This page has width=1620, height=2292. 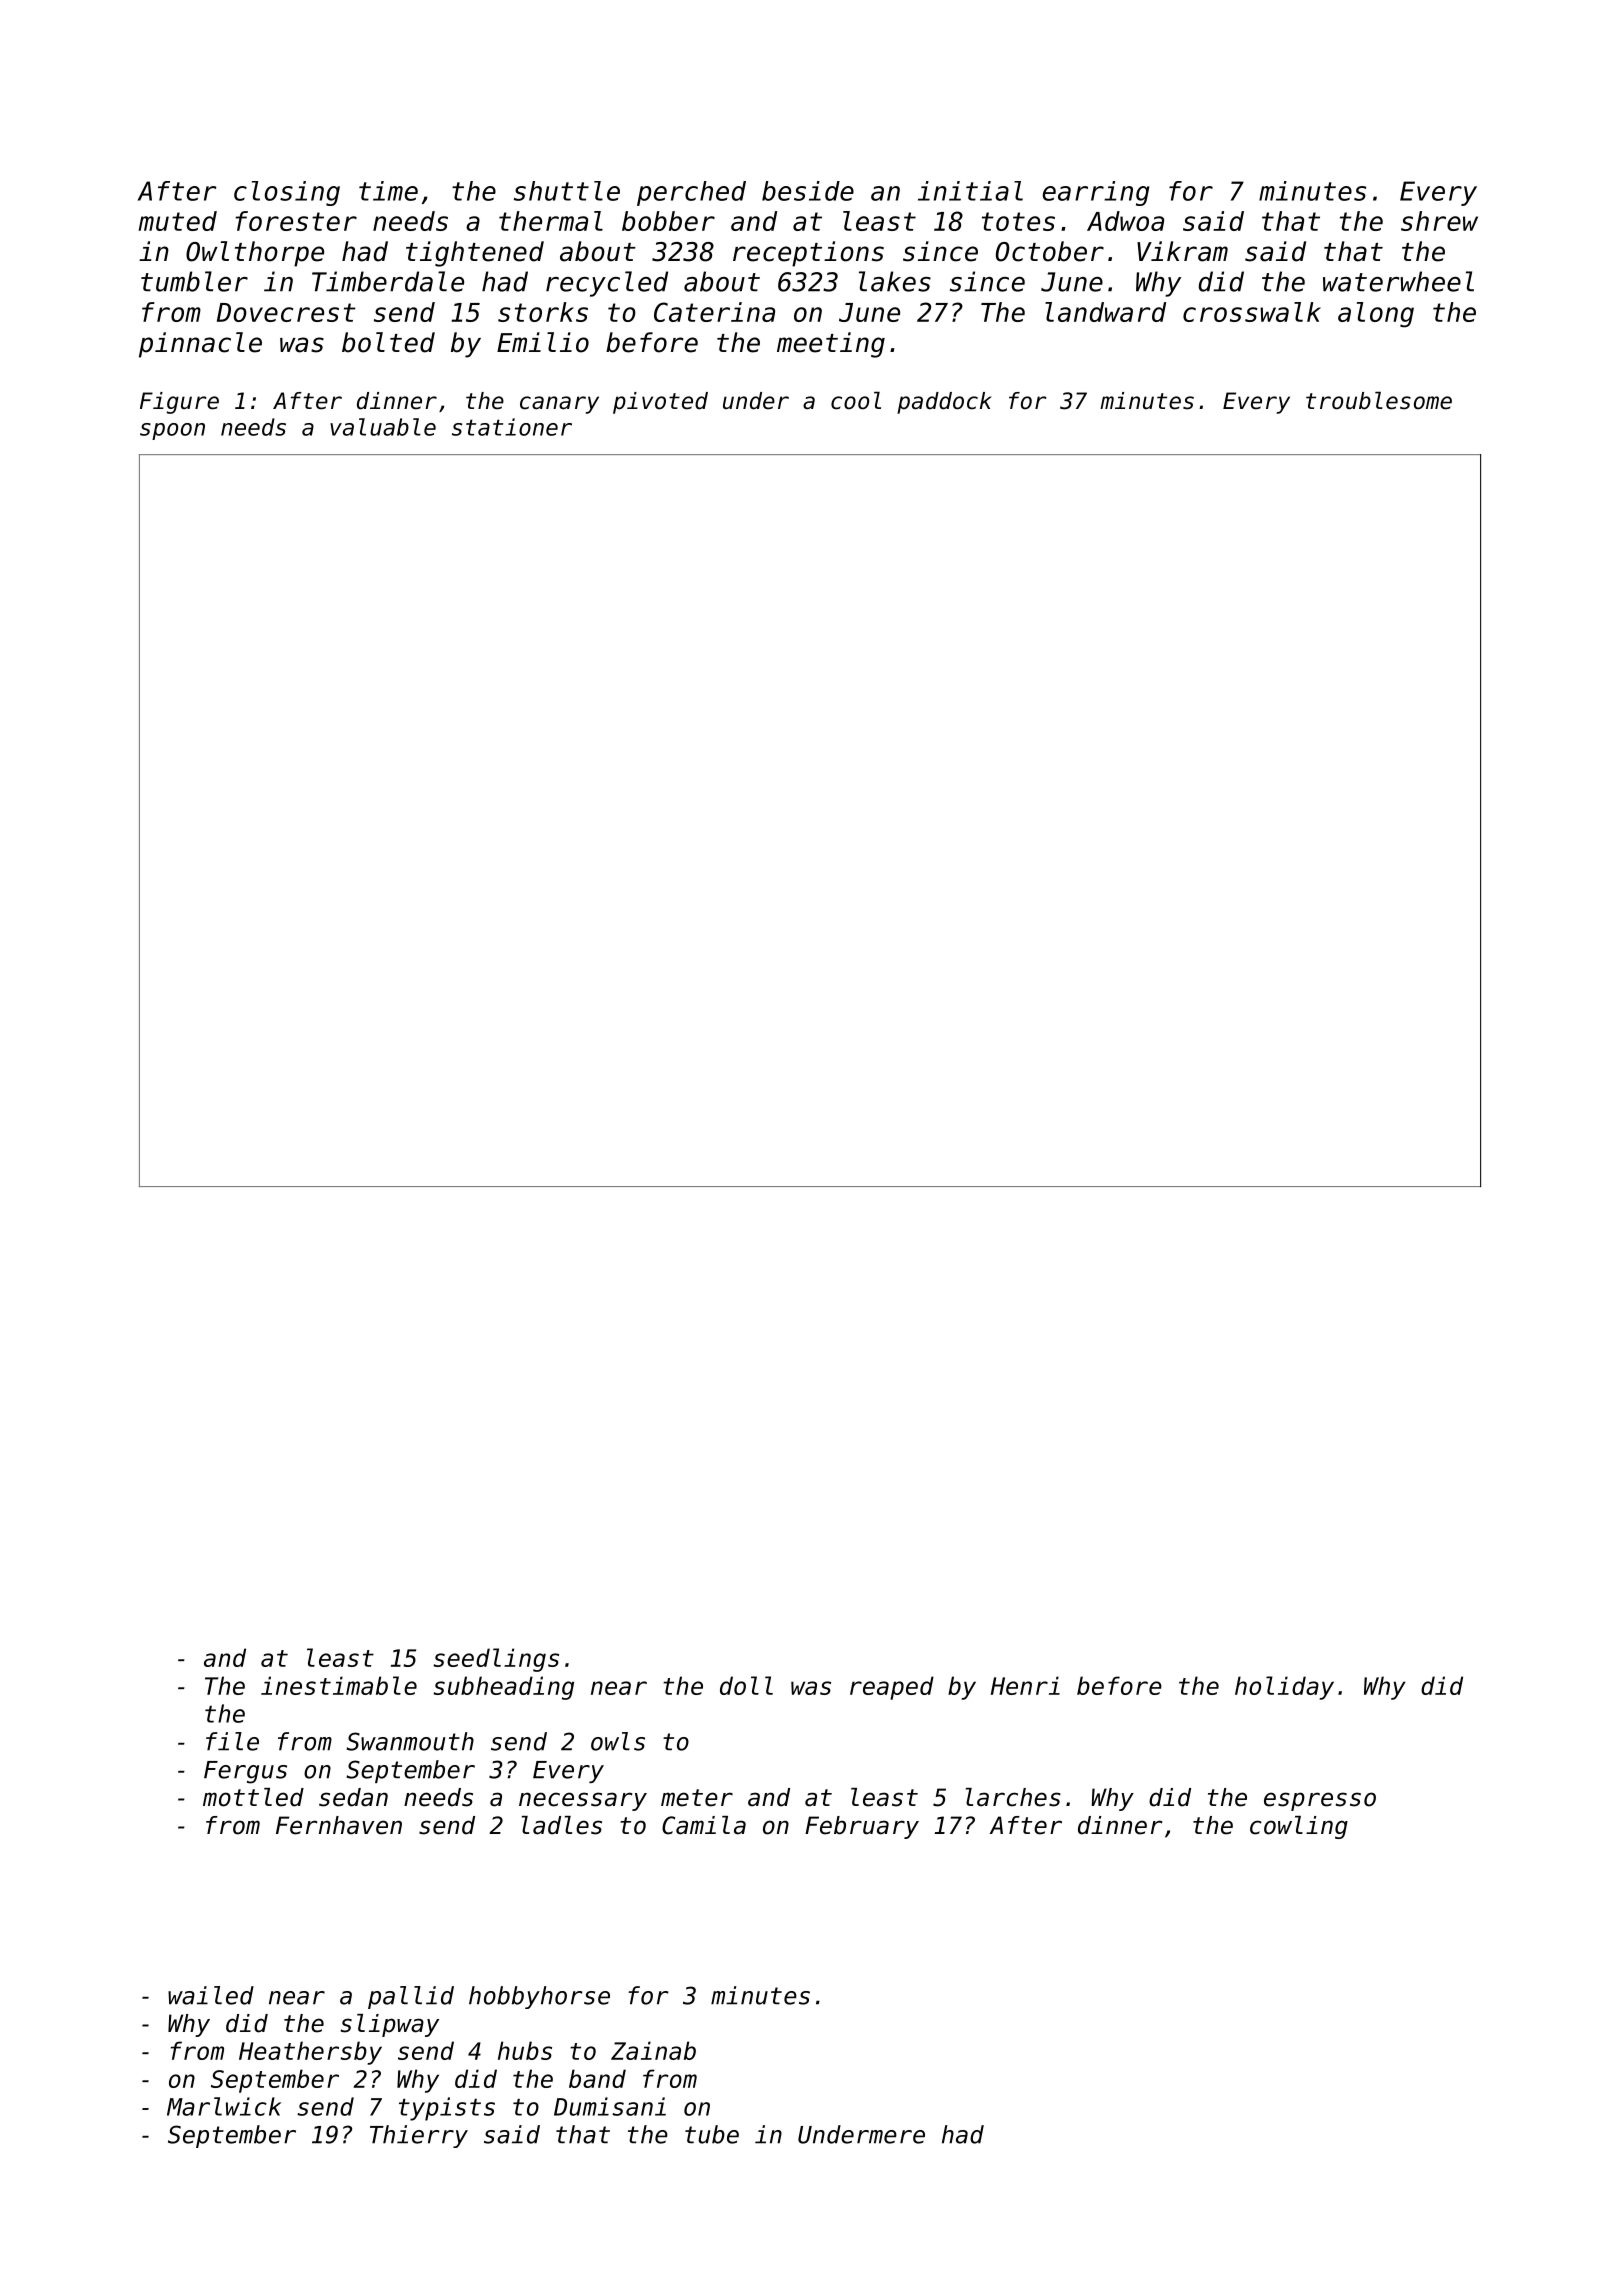 I want to click on holiday, so click(x=1284, y=1688).
